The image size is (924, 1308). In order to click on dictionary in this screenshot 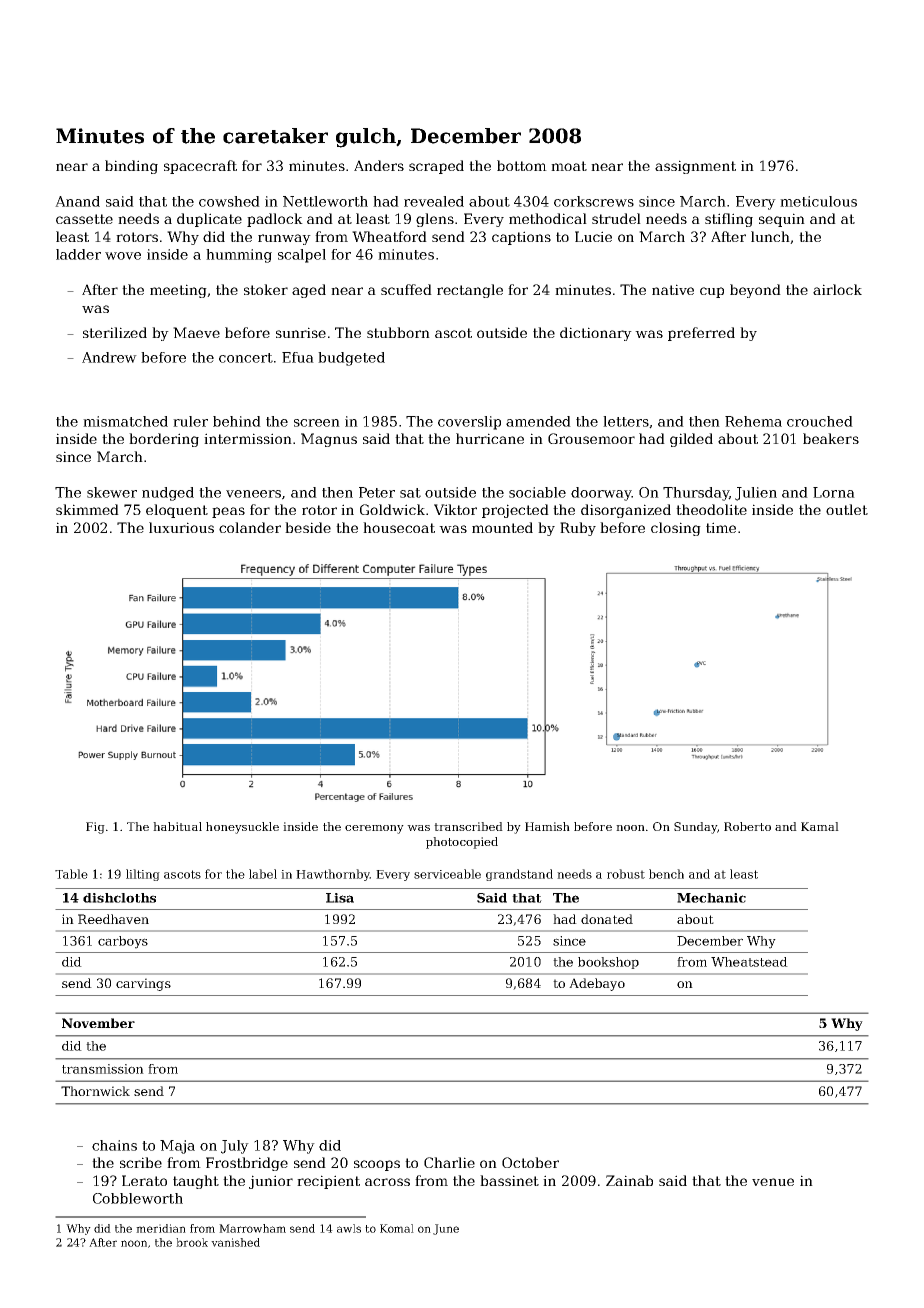, I will do `click(596, 334)`.
